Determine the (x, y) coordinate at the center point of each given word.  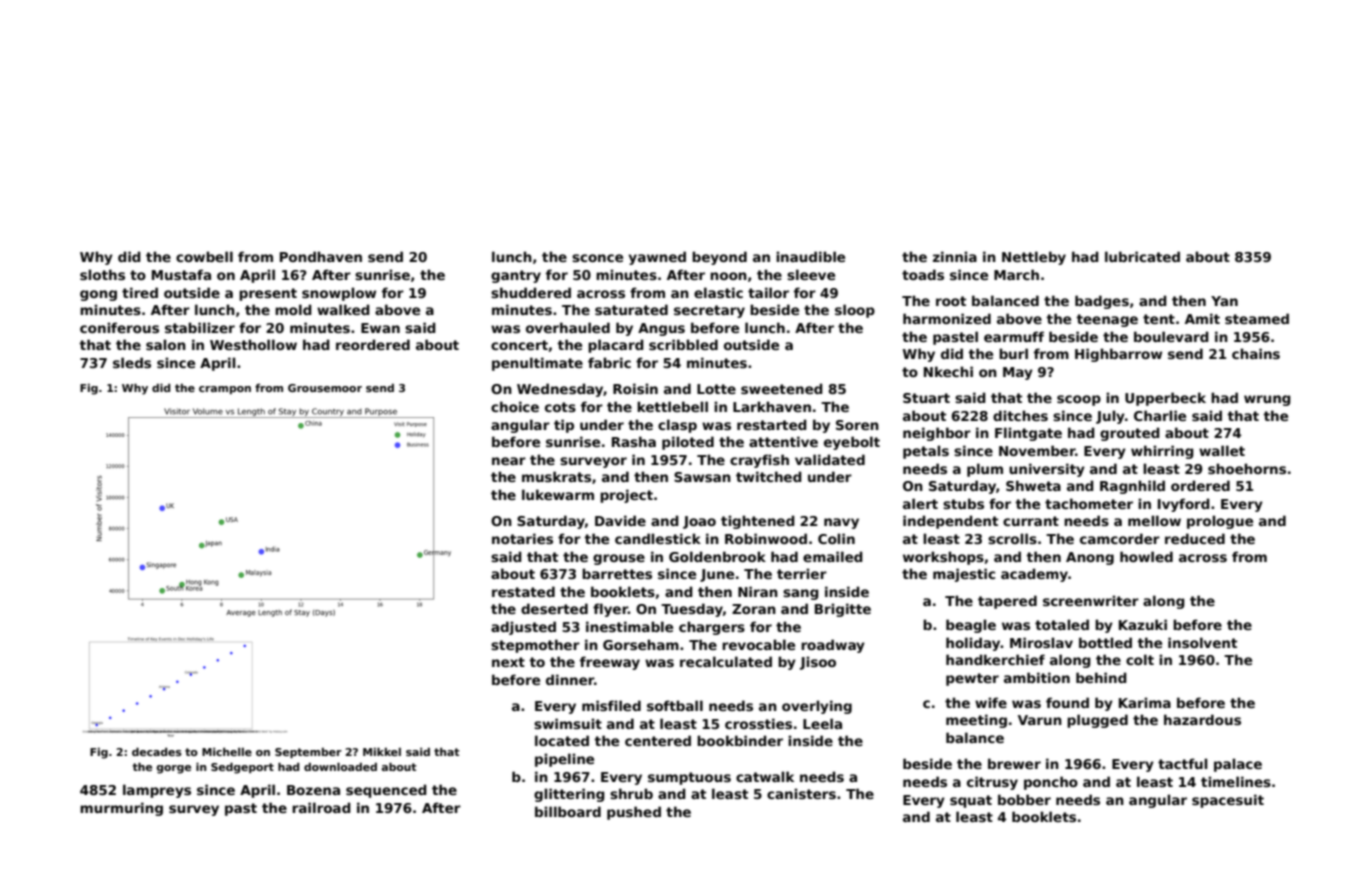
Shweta (1033, 485)
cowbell (204, 256)
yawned (657, 258)
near (509, 461)
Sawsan (702, 477)
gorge (174, 769)
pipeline (564, 760)
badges (1102, 302)
